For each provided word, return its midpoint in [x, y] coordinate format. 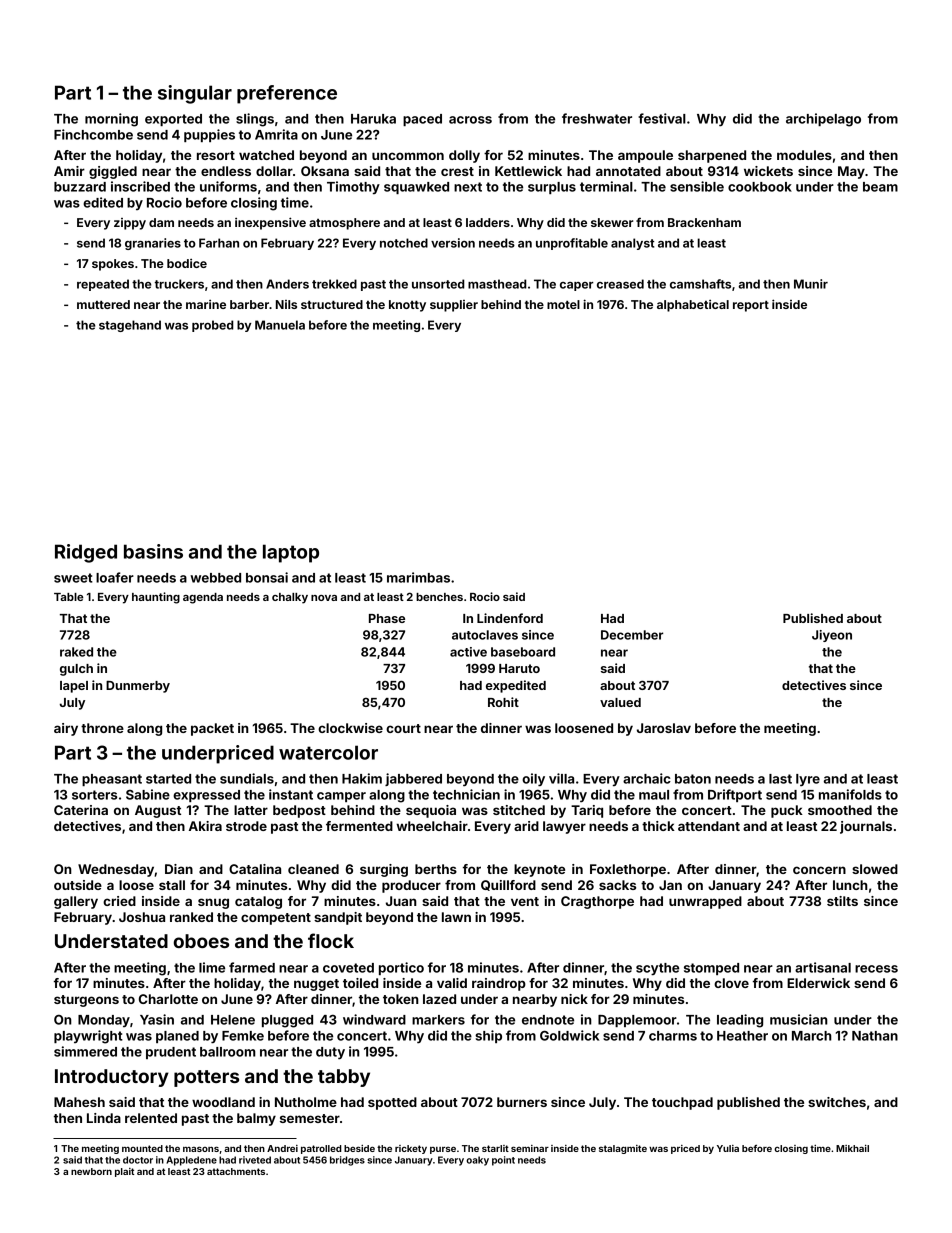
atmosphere [344, 224]
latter [251, 810]
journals [866, 827]
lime [212, 967]
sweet [73, 578]
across [470, 120]
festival [662, 118]
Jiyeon [832, 636]
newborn [91, 1171]
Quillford [508, 885]
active [468, 652]
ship [488, 1036]
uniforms [228, 186]
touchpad [682, 1103]
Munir [811, 284]
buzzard [80, 187]
